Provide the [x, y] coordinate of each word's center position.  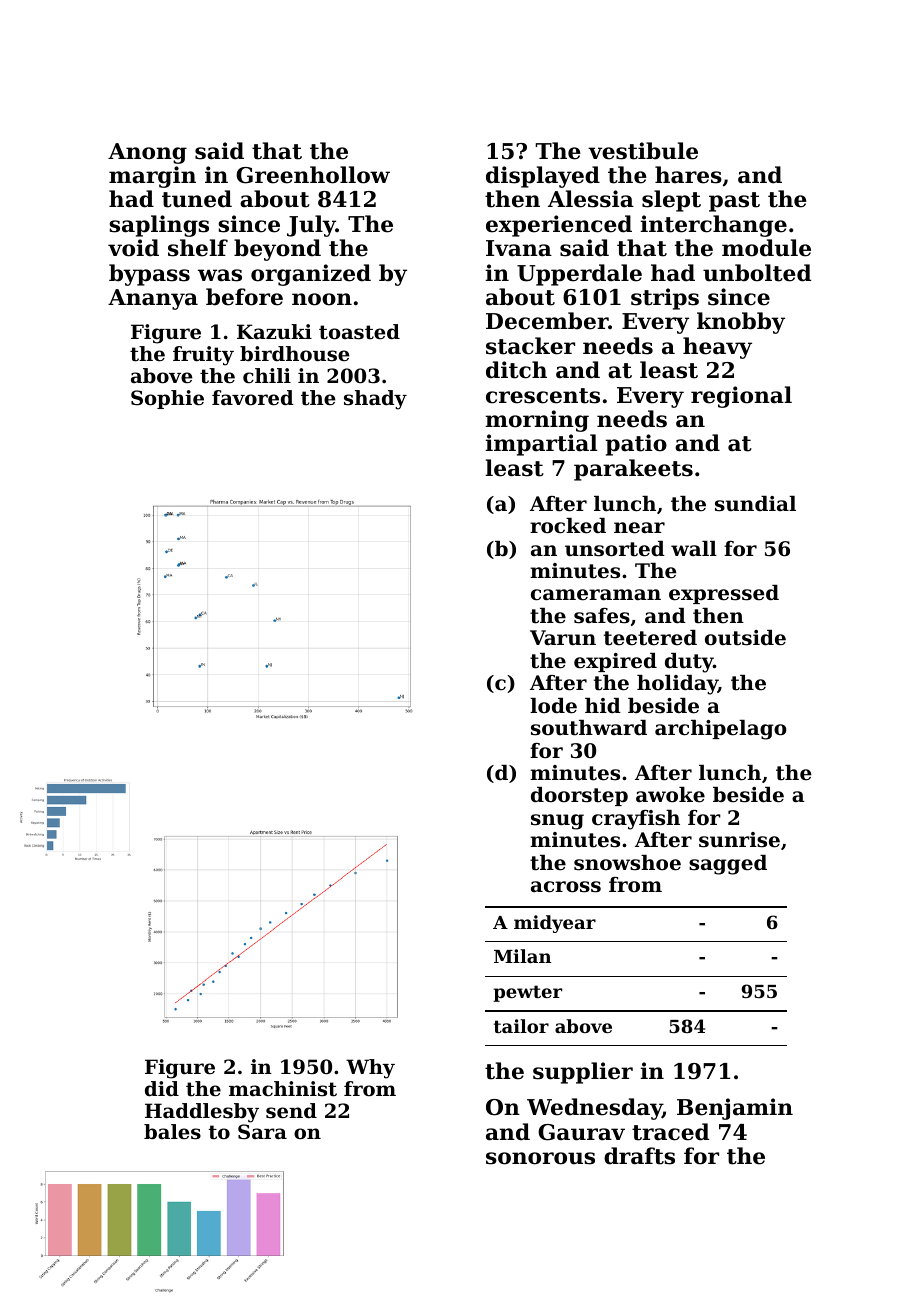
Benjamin [735, 1109]
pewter [527, 993]
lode [553, 706]
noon [322, 299]
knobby [741, 323]
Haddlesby [202, 1113]
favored [252, 398]
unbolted [757, 273]
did [162, 1089]
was [220, 275]
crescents [543, 396]
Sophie [167, 399]
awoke [670, 795]
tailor [521, 1026]
